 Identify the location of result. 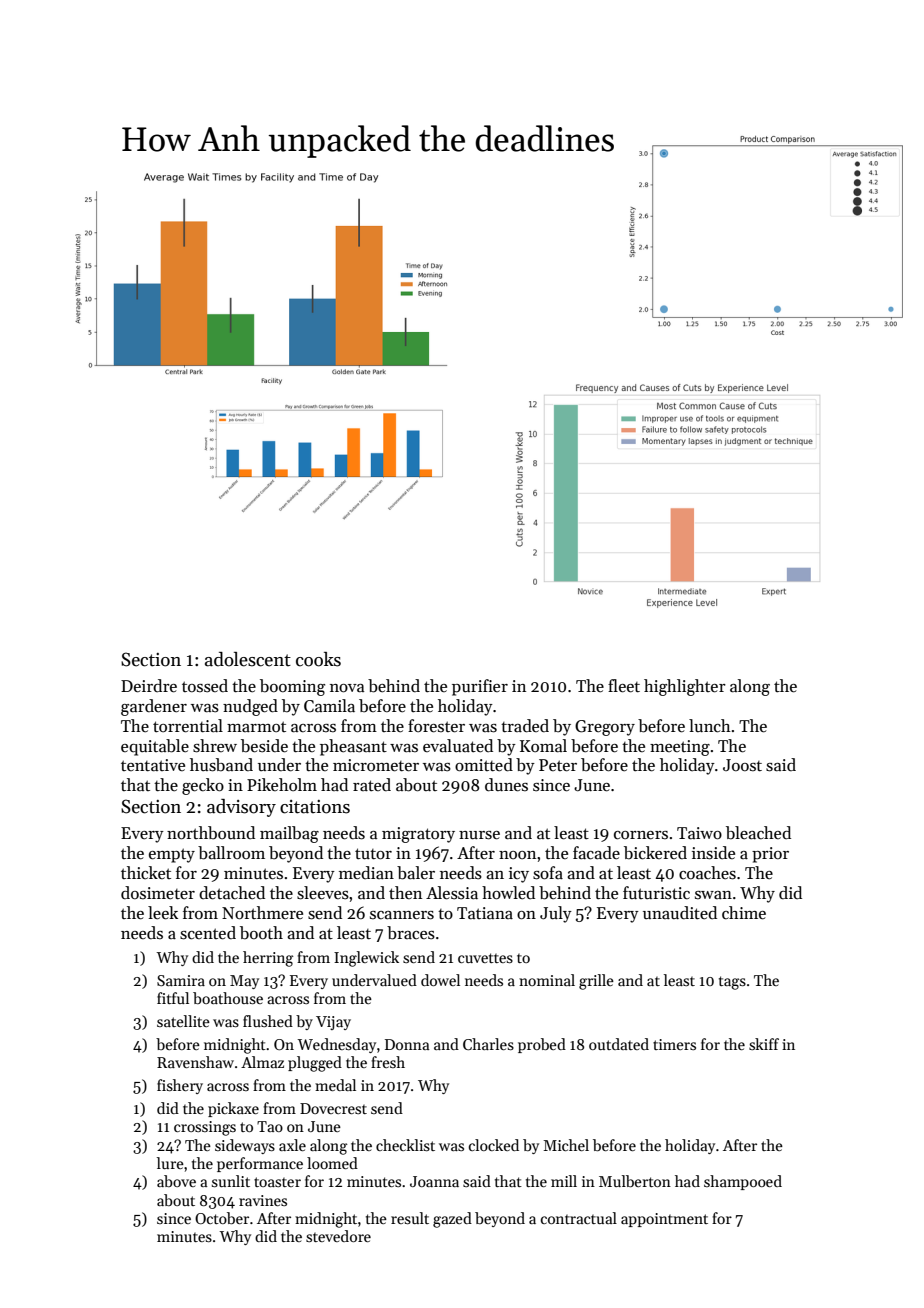
(410, 1218).
